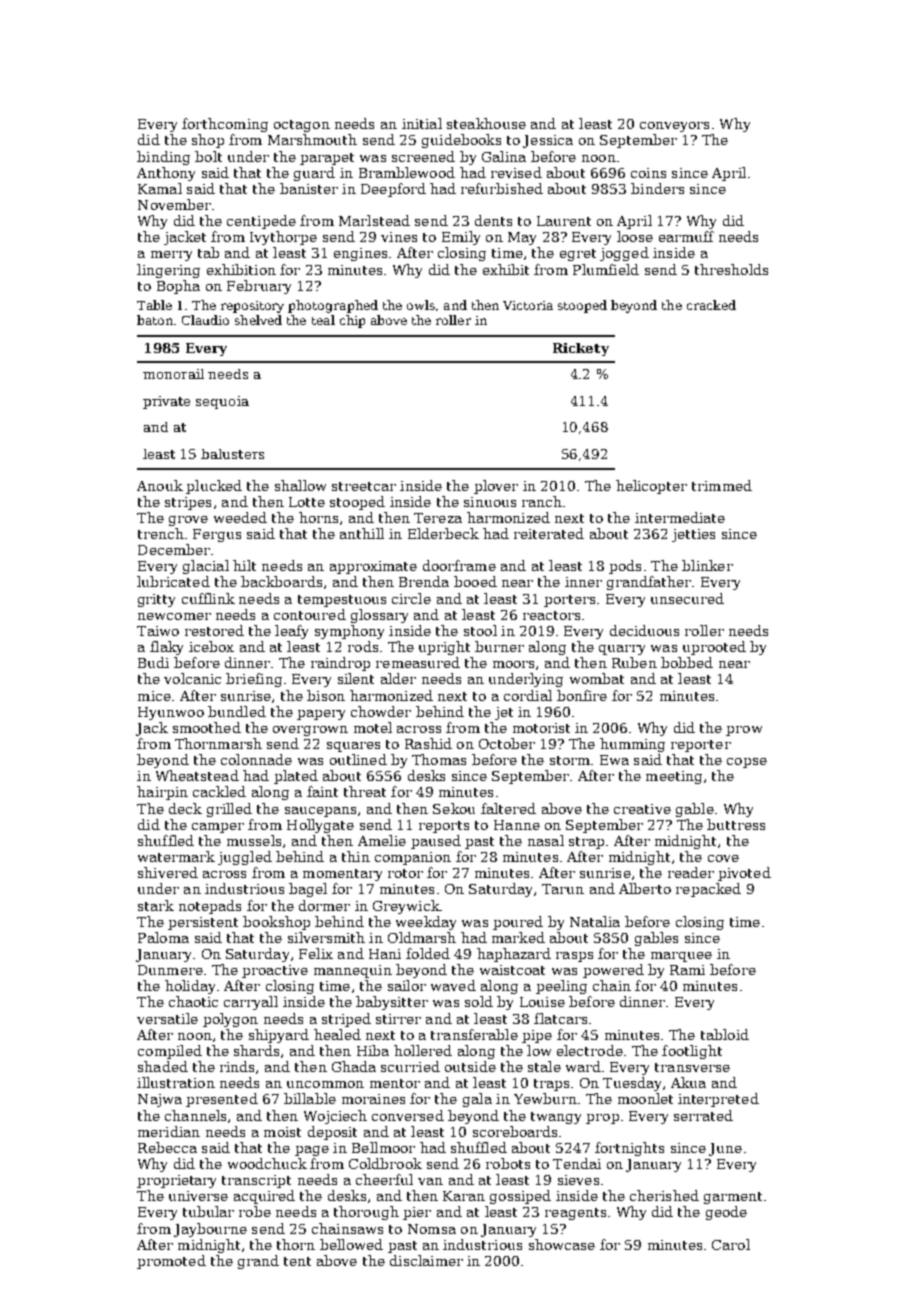  Describe the element at coordinates (251, 1003) in the screenshot. I see `carryall` at that location.
